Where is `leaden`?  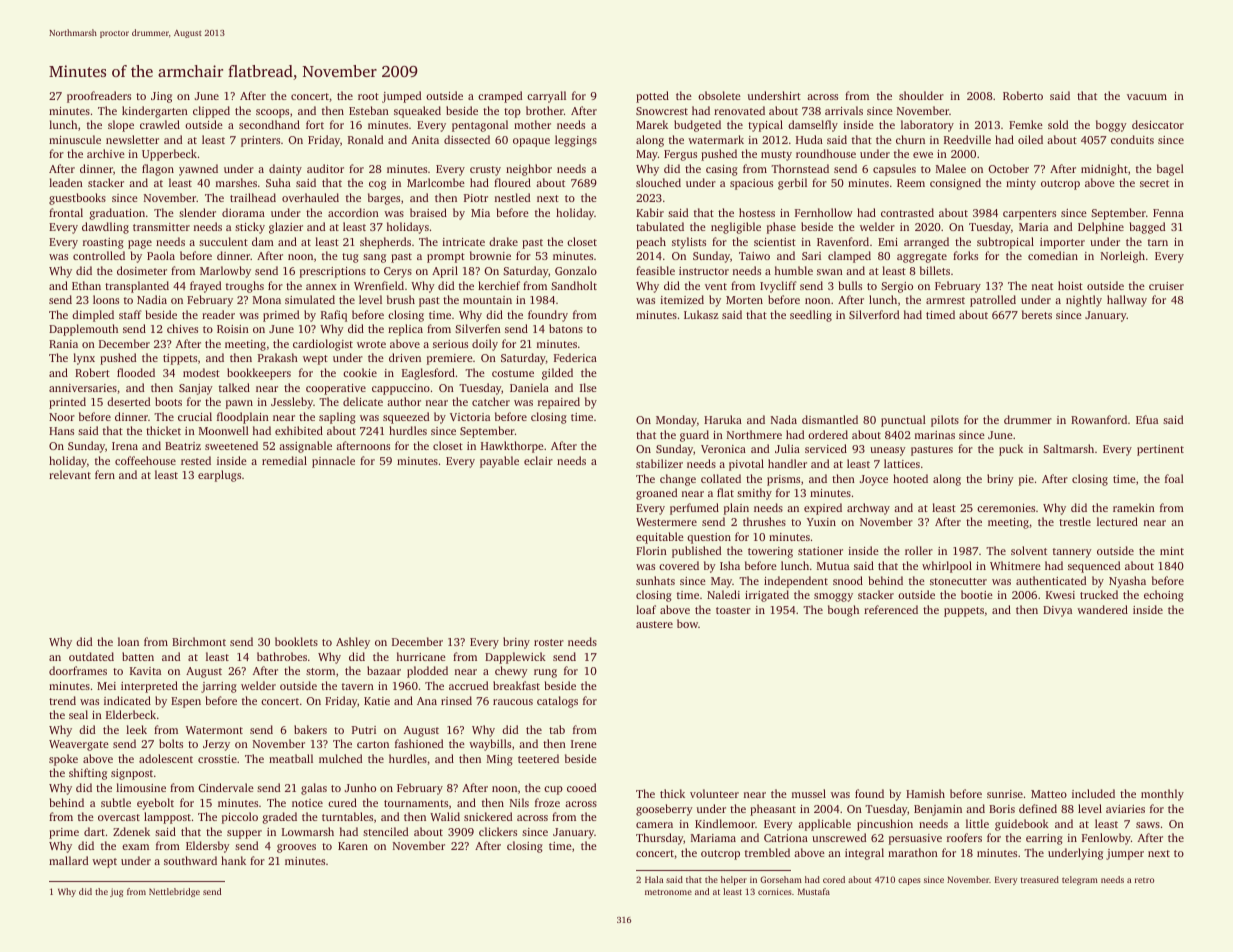
leaden is located at coordinates (66, 182).
